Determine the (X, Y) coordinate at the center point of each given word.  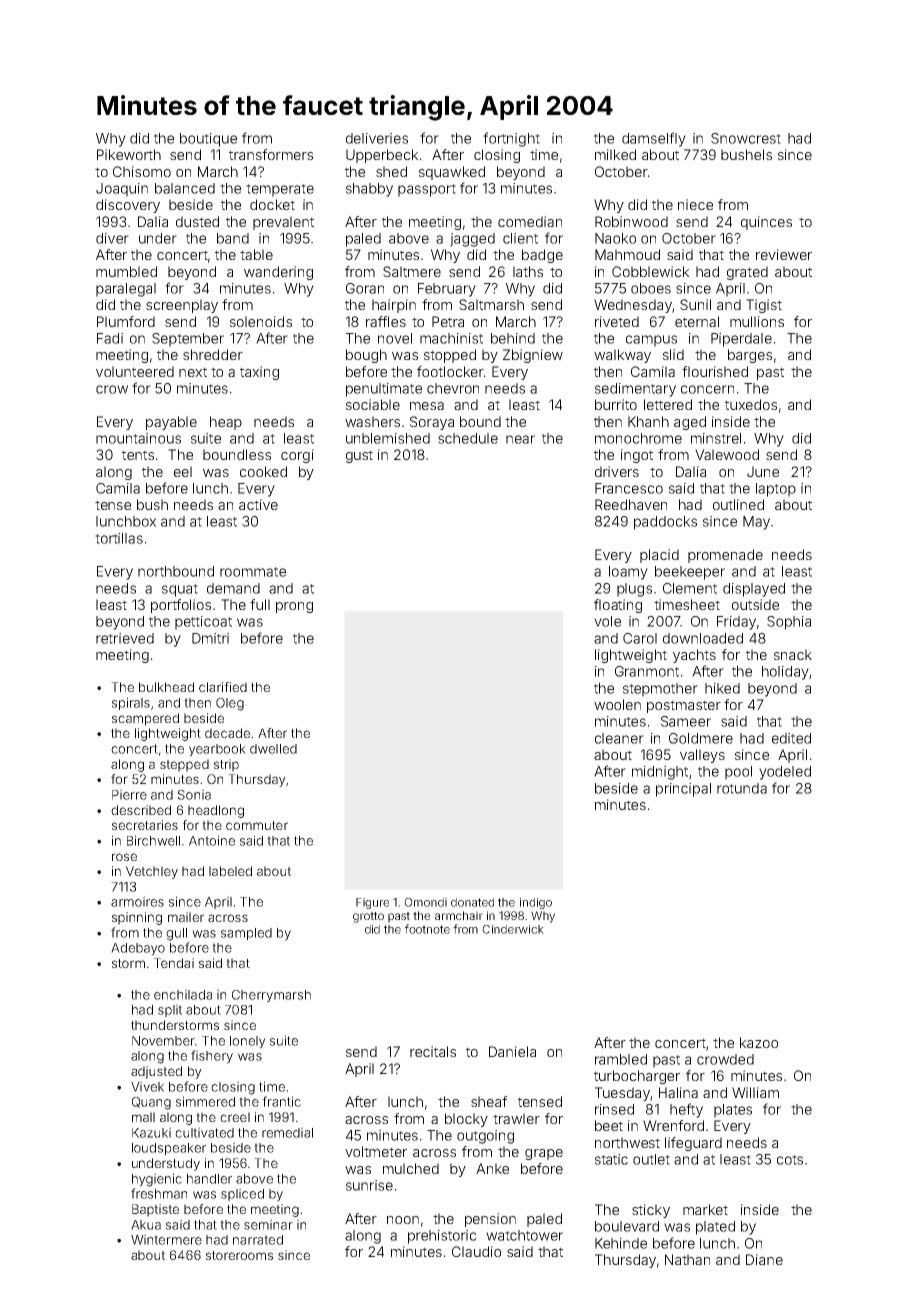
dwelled (273, 749)
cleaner (619, 738)
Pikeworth (129, 154)
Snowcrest (746, 138)
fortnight (511, 139)
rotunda (742, 788)
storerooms (239, 1255)
